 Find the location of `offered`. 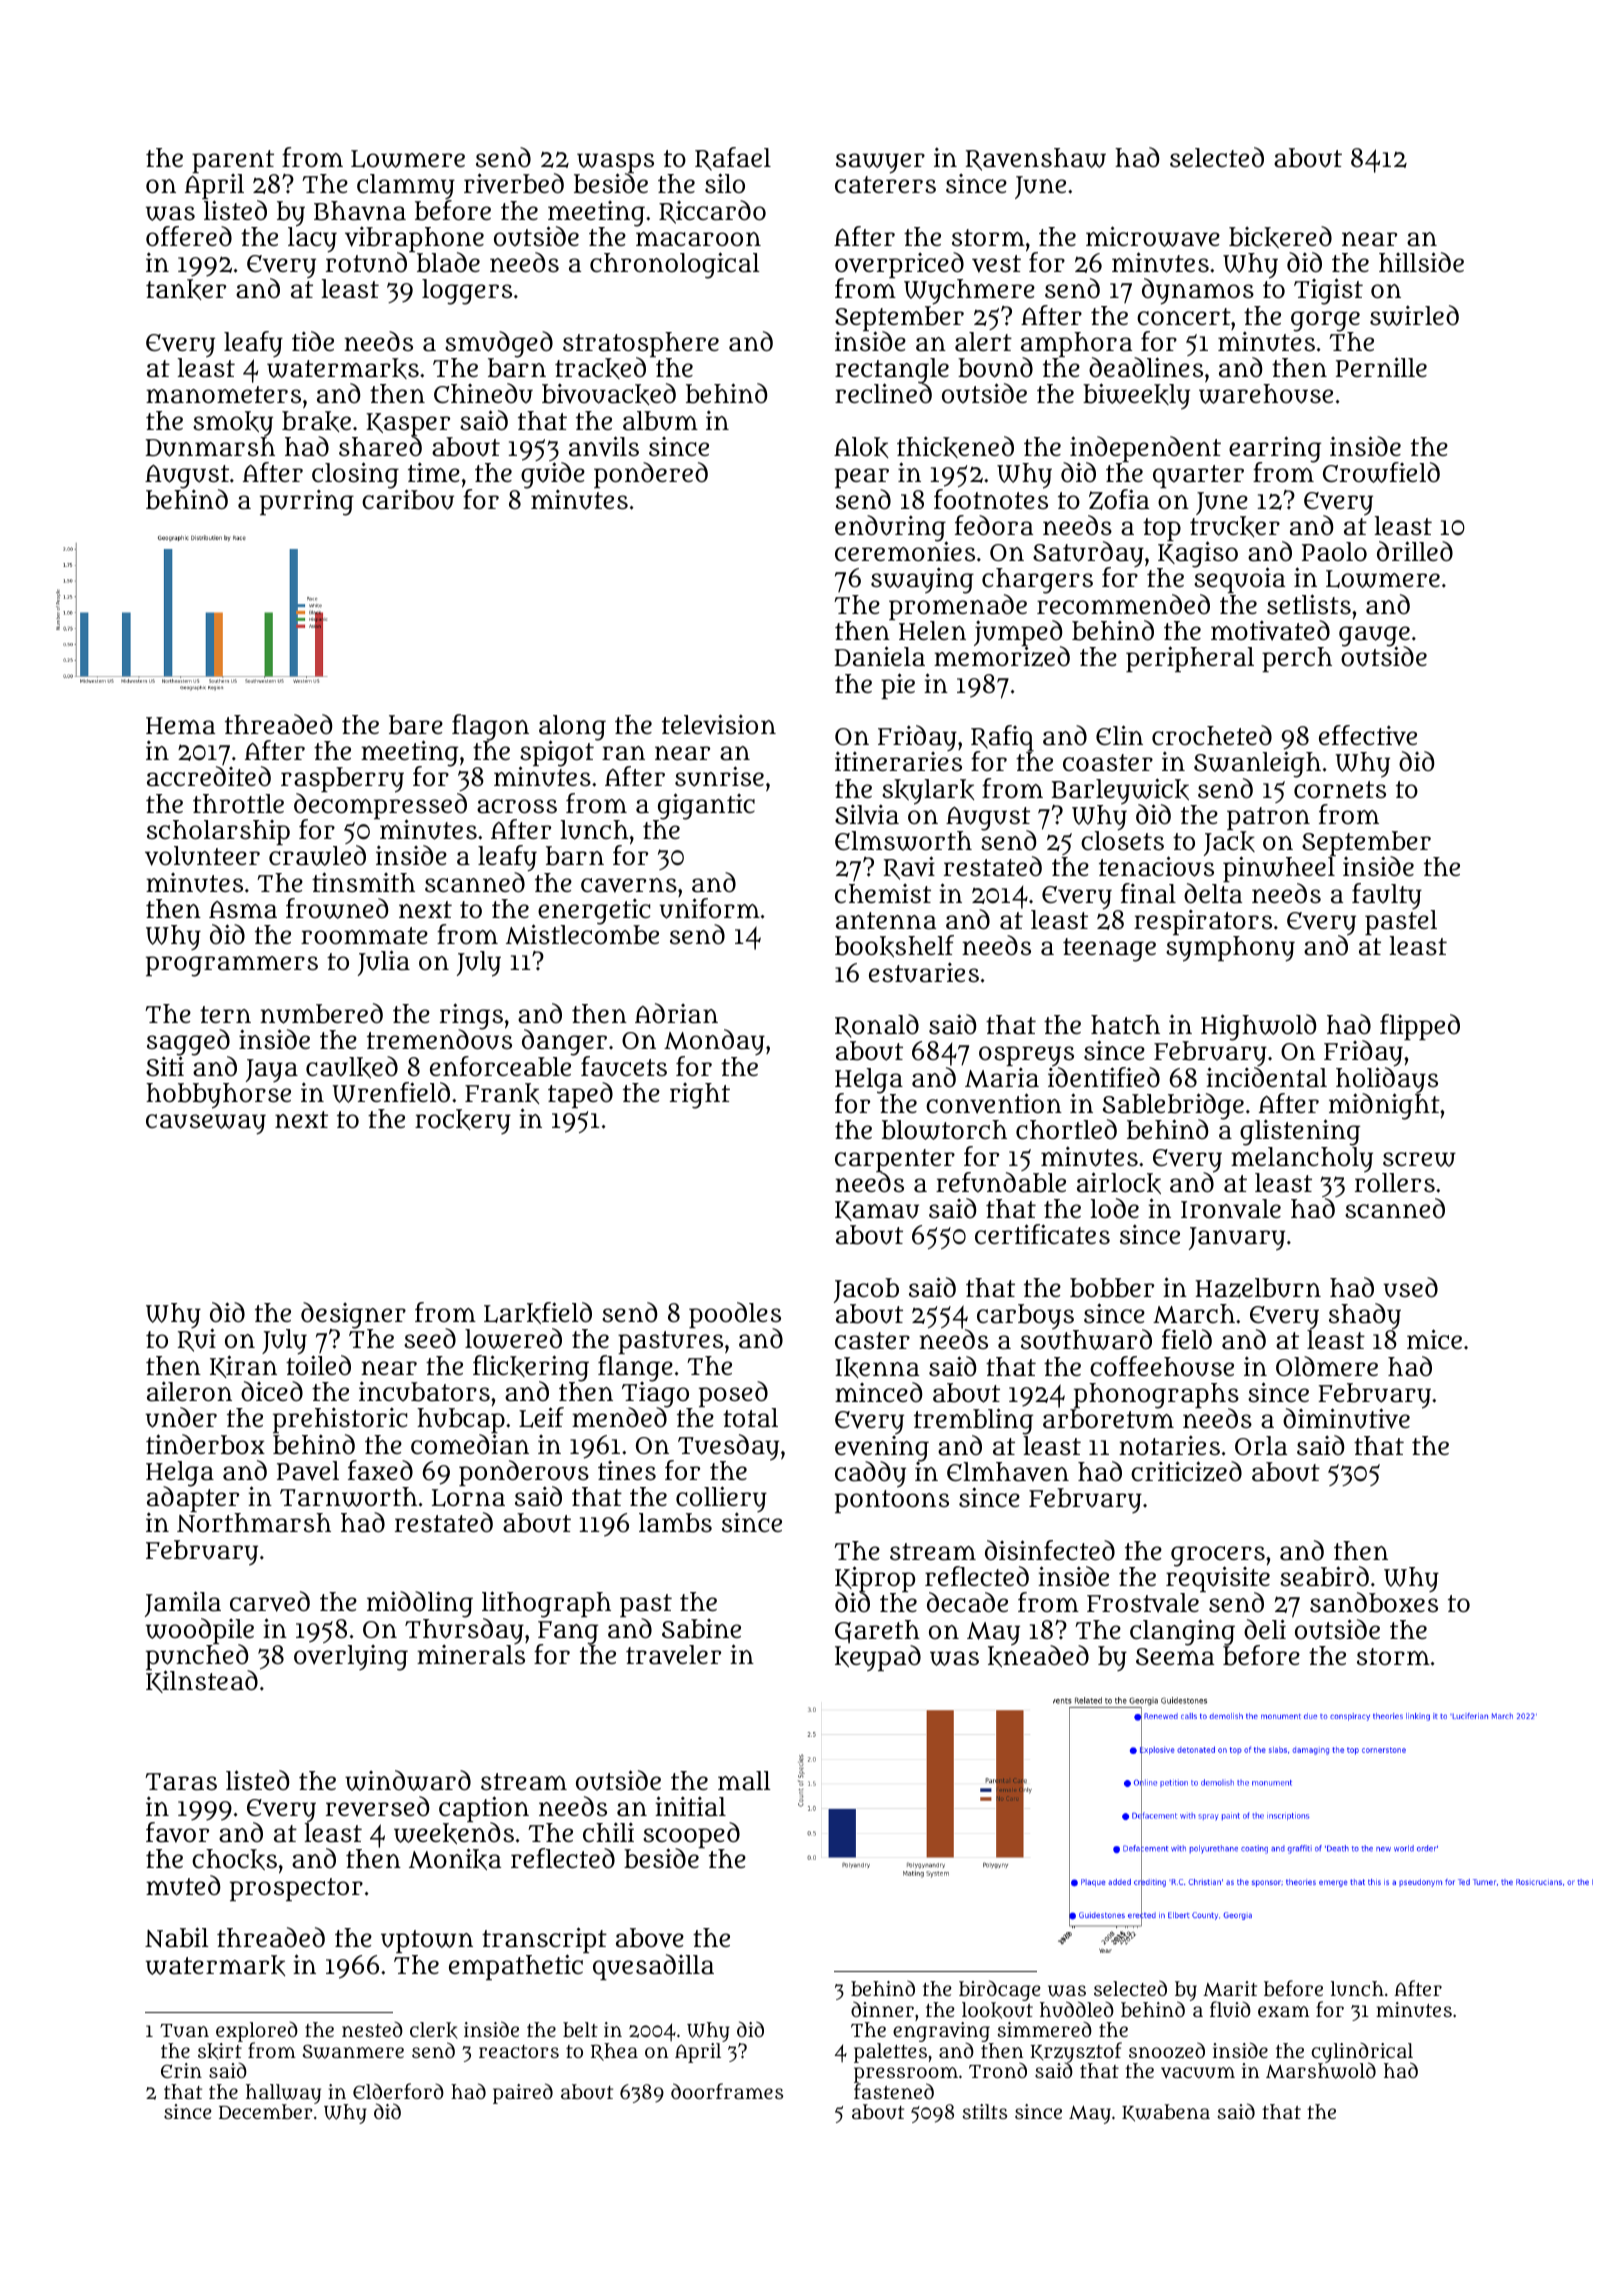

offered is located at coordinates (189, 236).
